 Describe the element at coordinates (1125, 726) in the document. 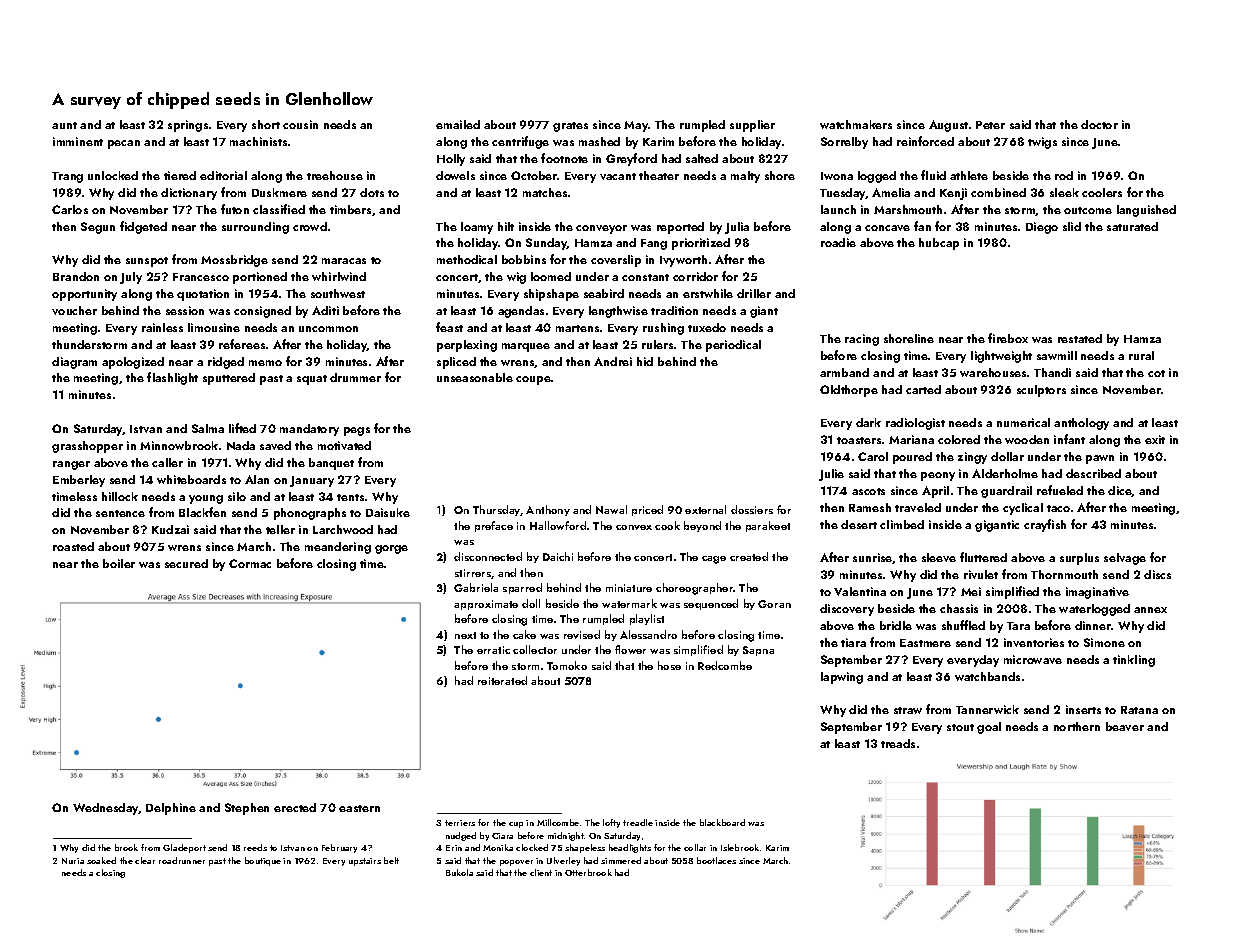

I see `beaver` at that location.
